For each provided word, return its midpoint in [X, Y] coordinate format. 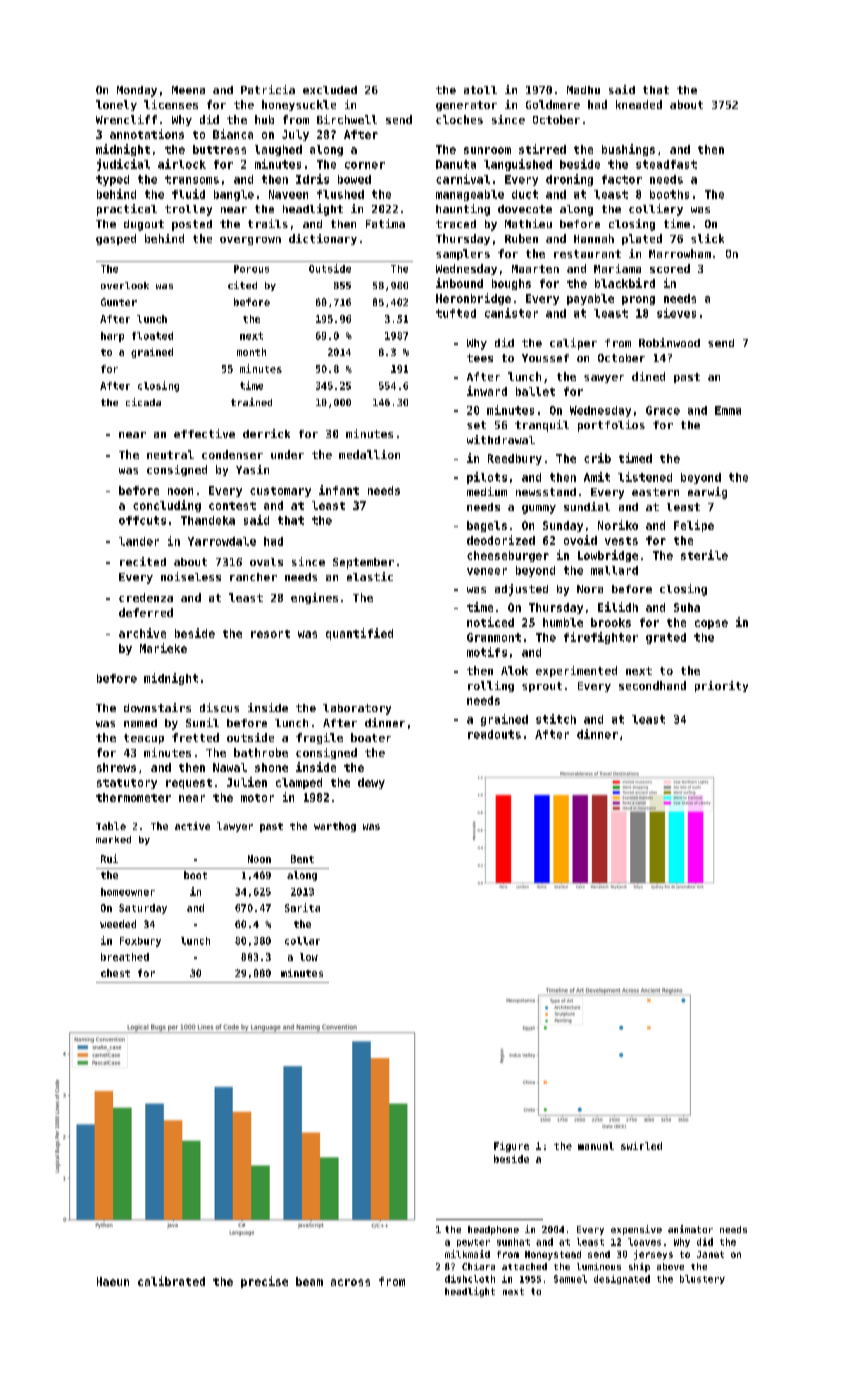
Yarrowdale [222, 541]
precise [264, 1282]
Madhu [583, 90]
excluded [330, 90]
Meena [188, 90]
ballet [535, 391]
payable [590, 299]
